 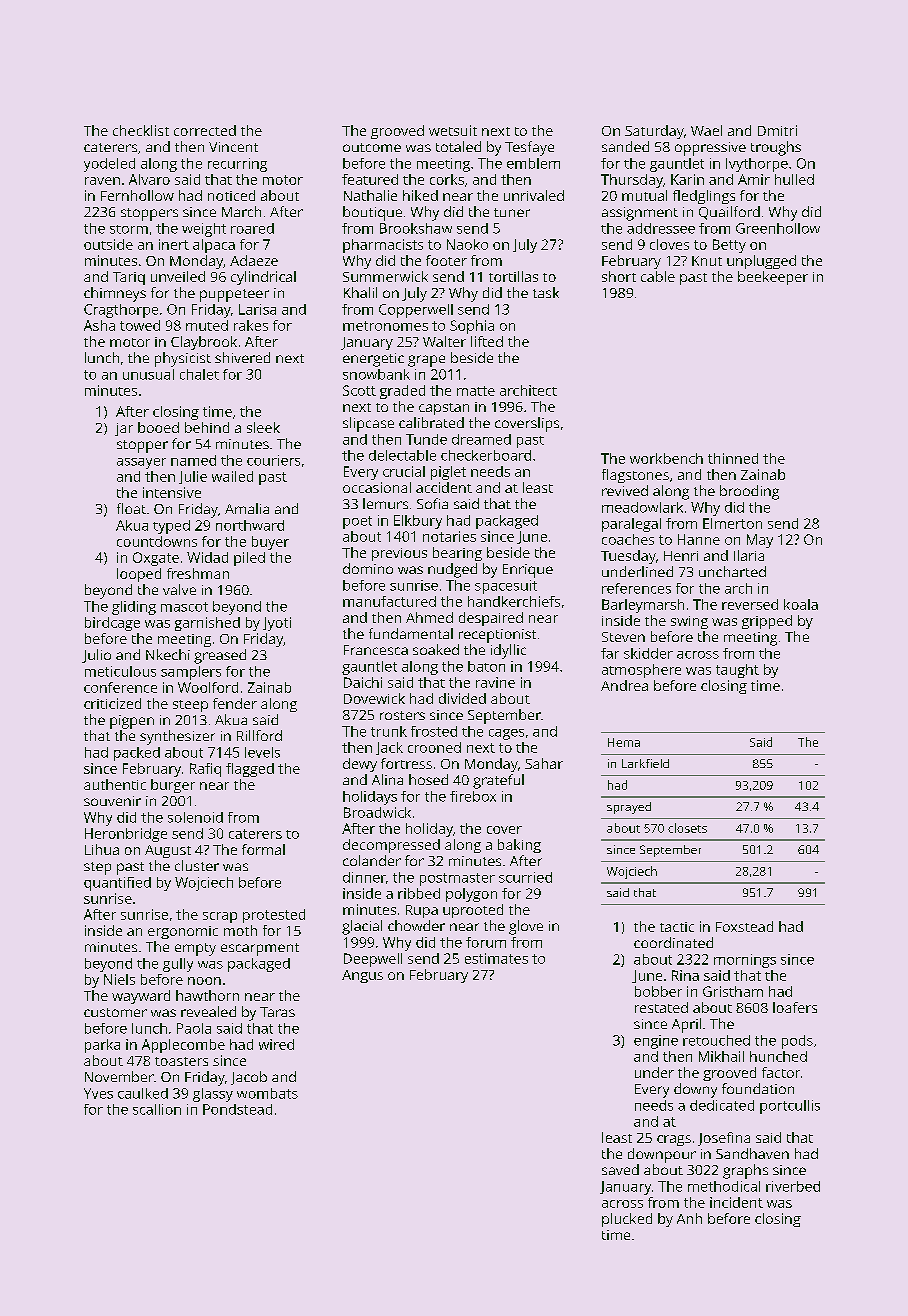 What do you see at coordinates (620, 1169) in the screenshot?
I see `saved` at bounding box center [620, 1169].
